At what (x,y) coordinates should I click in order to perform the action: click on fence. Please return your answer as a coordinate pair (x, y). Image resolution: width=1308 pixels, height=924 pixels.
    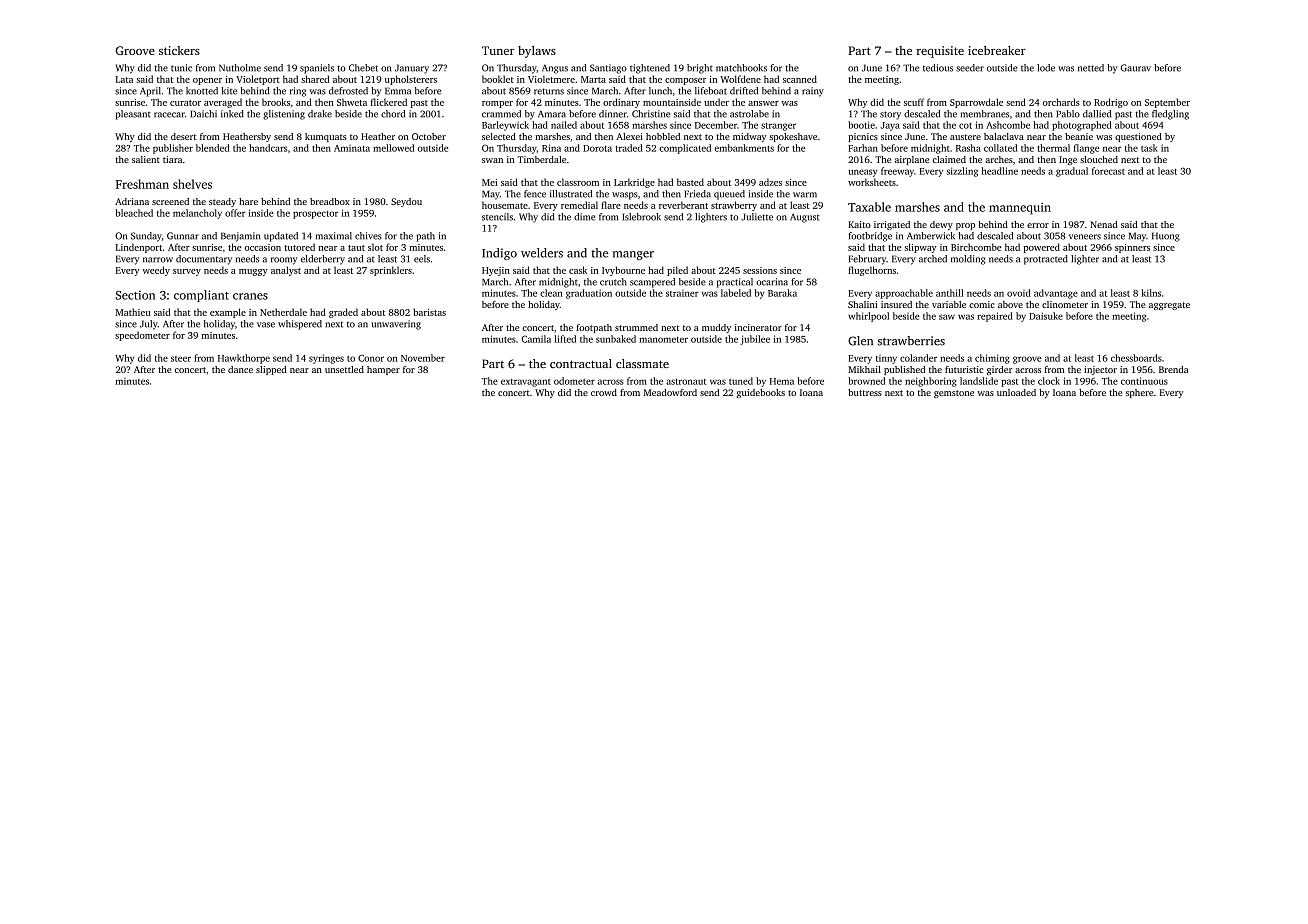
    Looking at the image, I should click on (535, 194).
